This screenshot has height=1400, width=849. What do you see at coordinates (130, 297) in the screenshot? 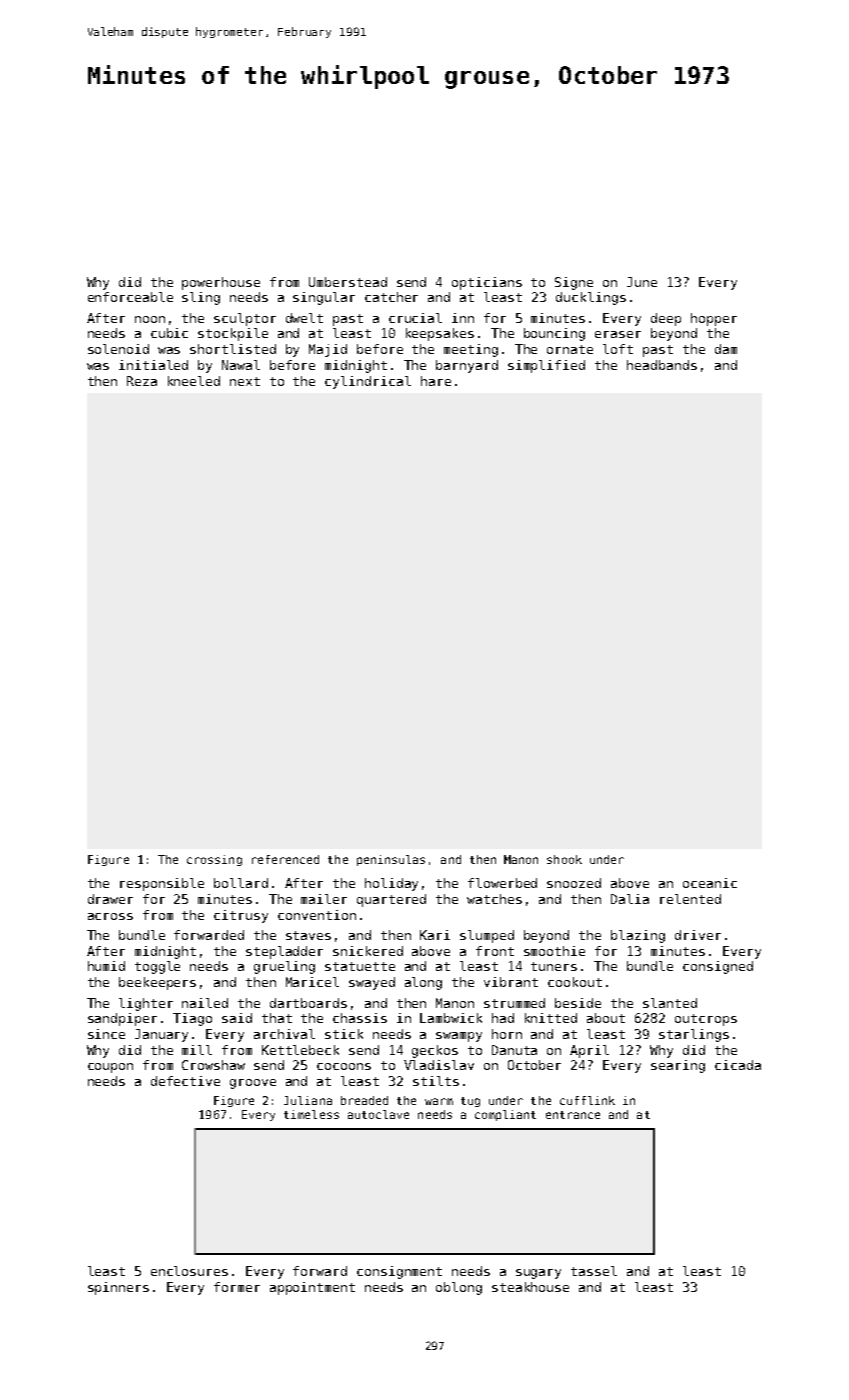
I see `enforceable` at bounding box center [130, 297].
